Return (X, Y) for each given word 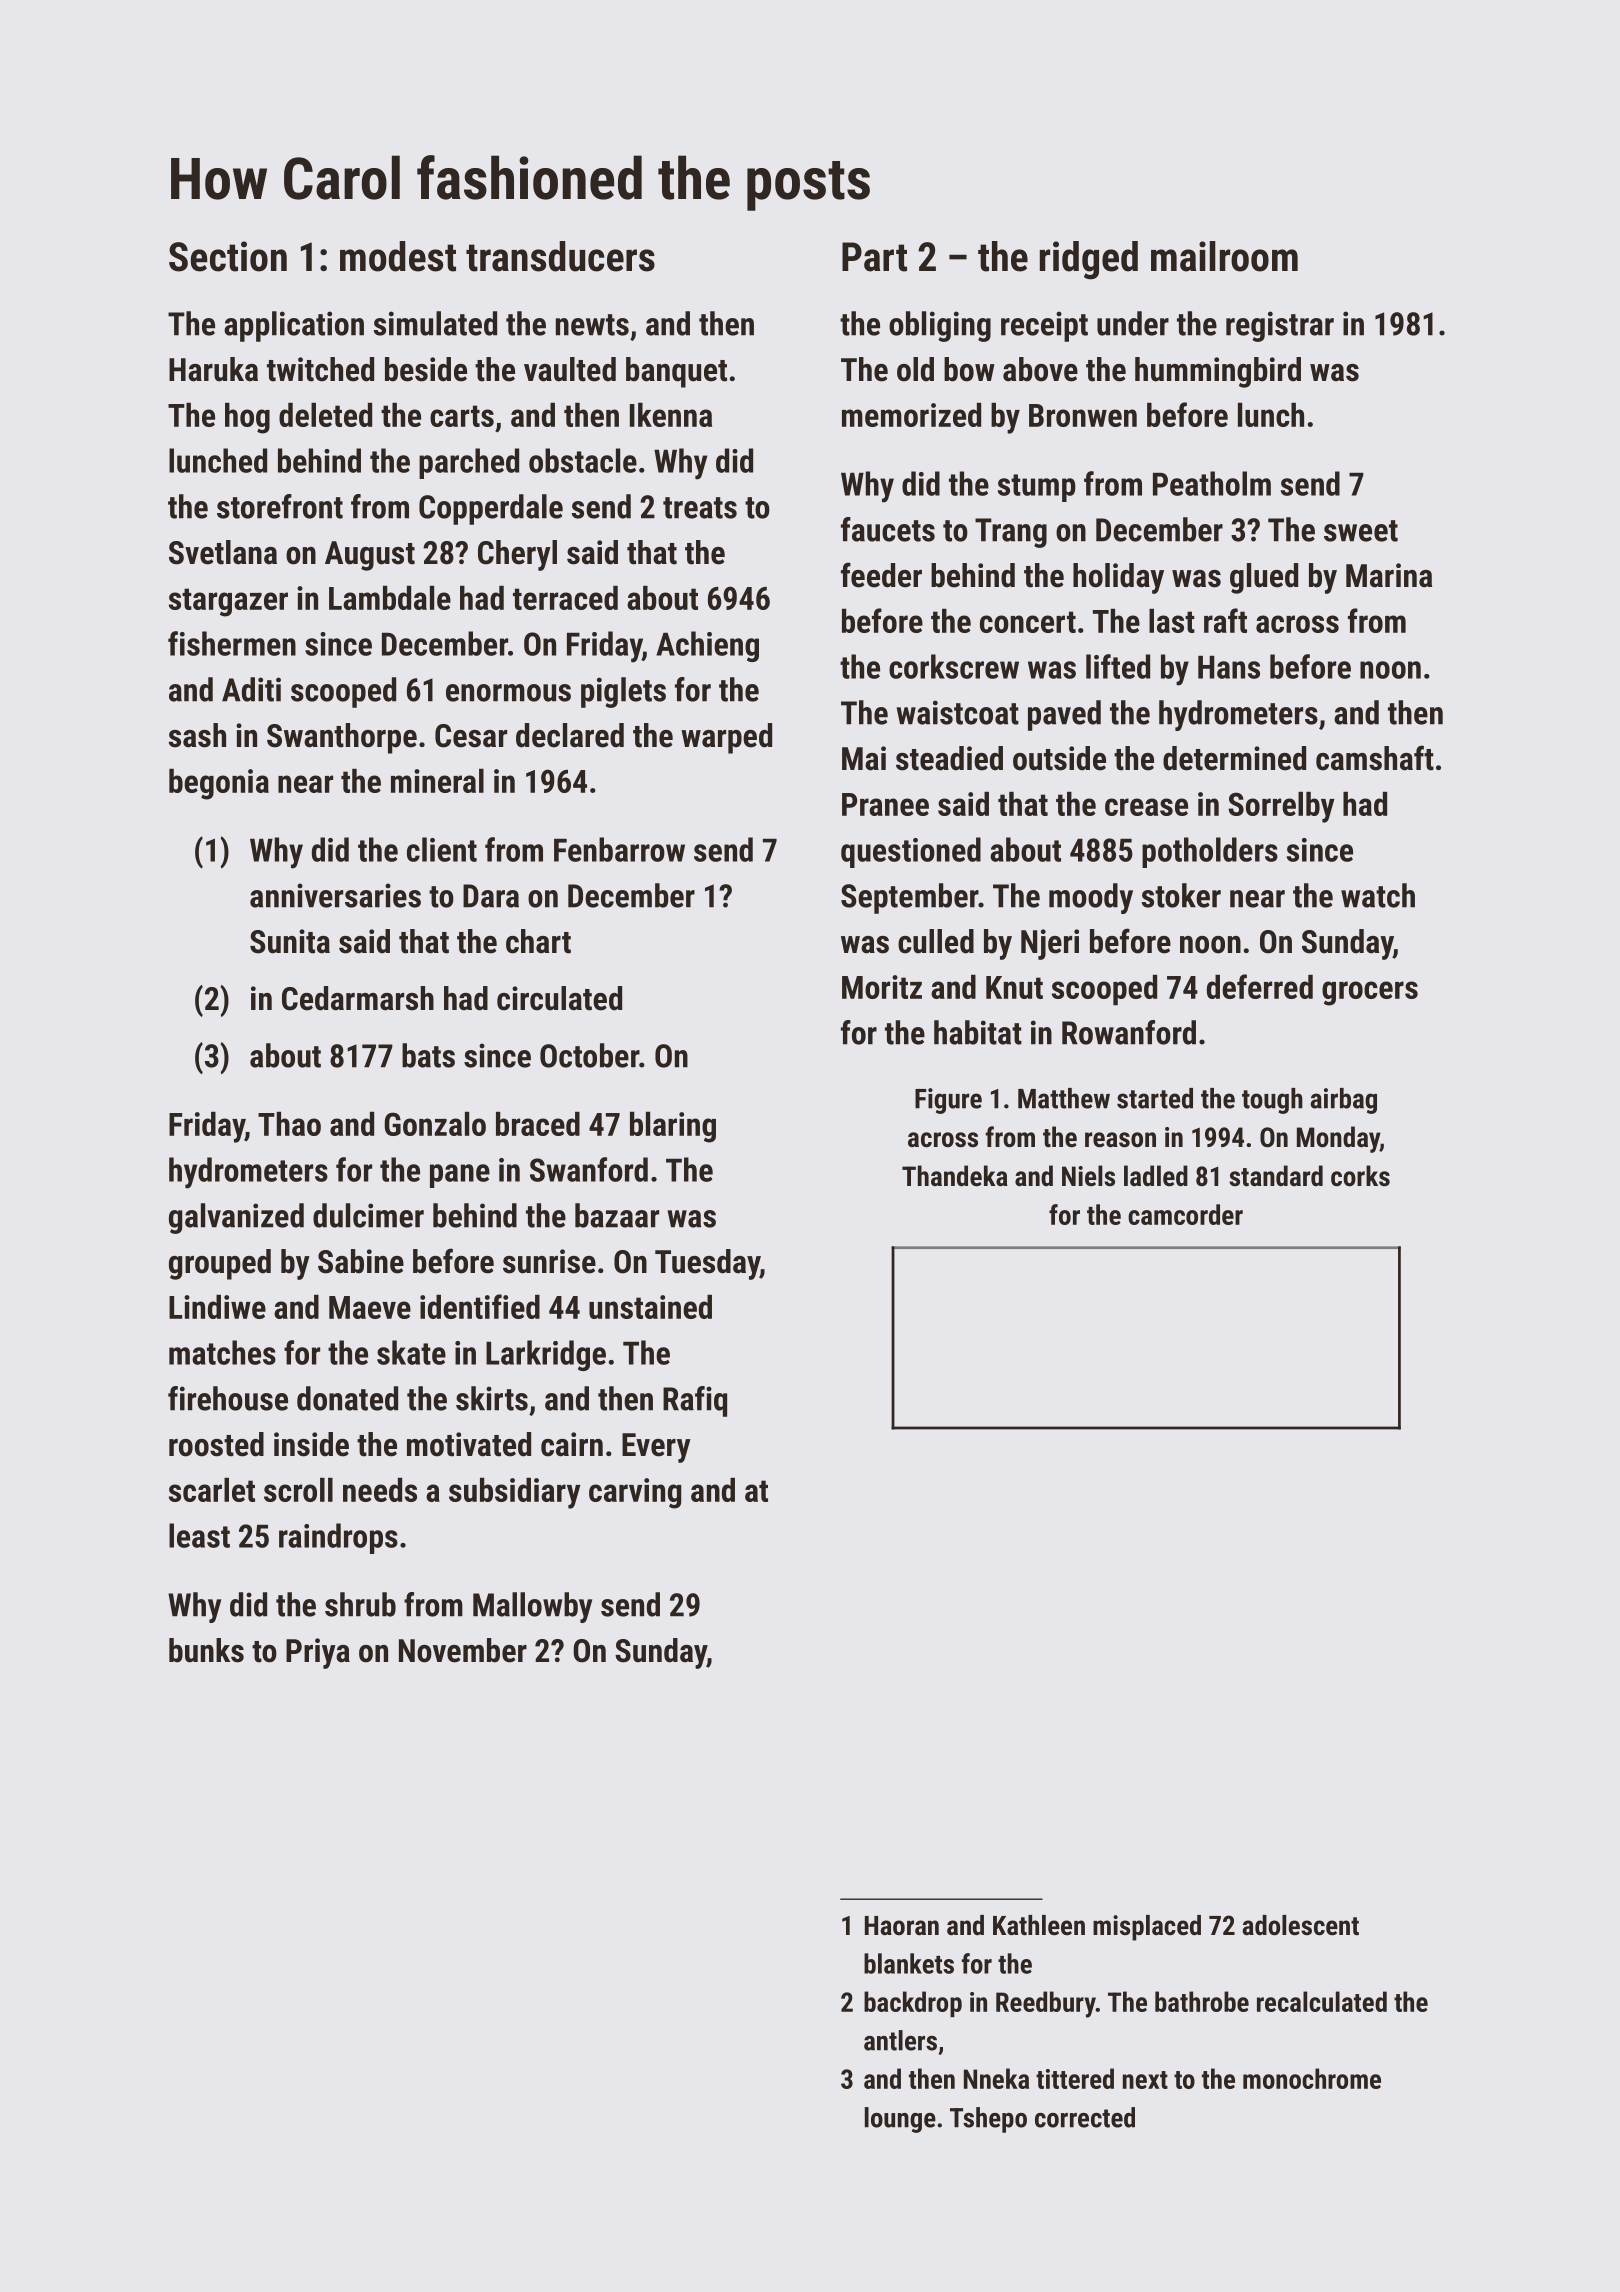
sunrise (549, 1261)
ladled (1156, 1176)
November (463, 1650)
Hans (1229, 667)
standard (1276, 1176)
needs (380, 1490)
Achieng (707, 646)
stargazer (228, 602)
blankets (909, 1963)
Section (228, 256)
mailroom (1224, 256)
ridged (1089, 260)
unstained (650, 1307)
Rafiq (695, 1401)
